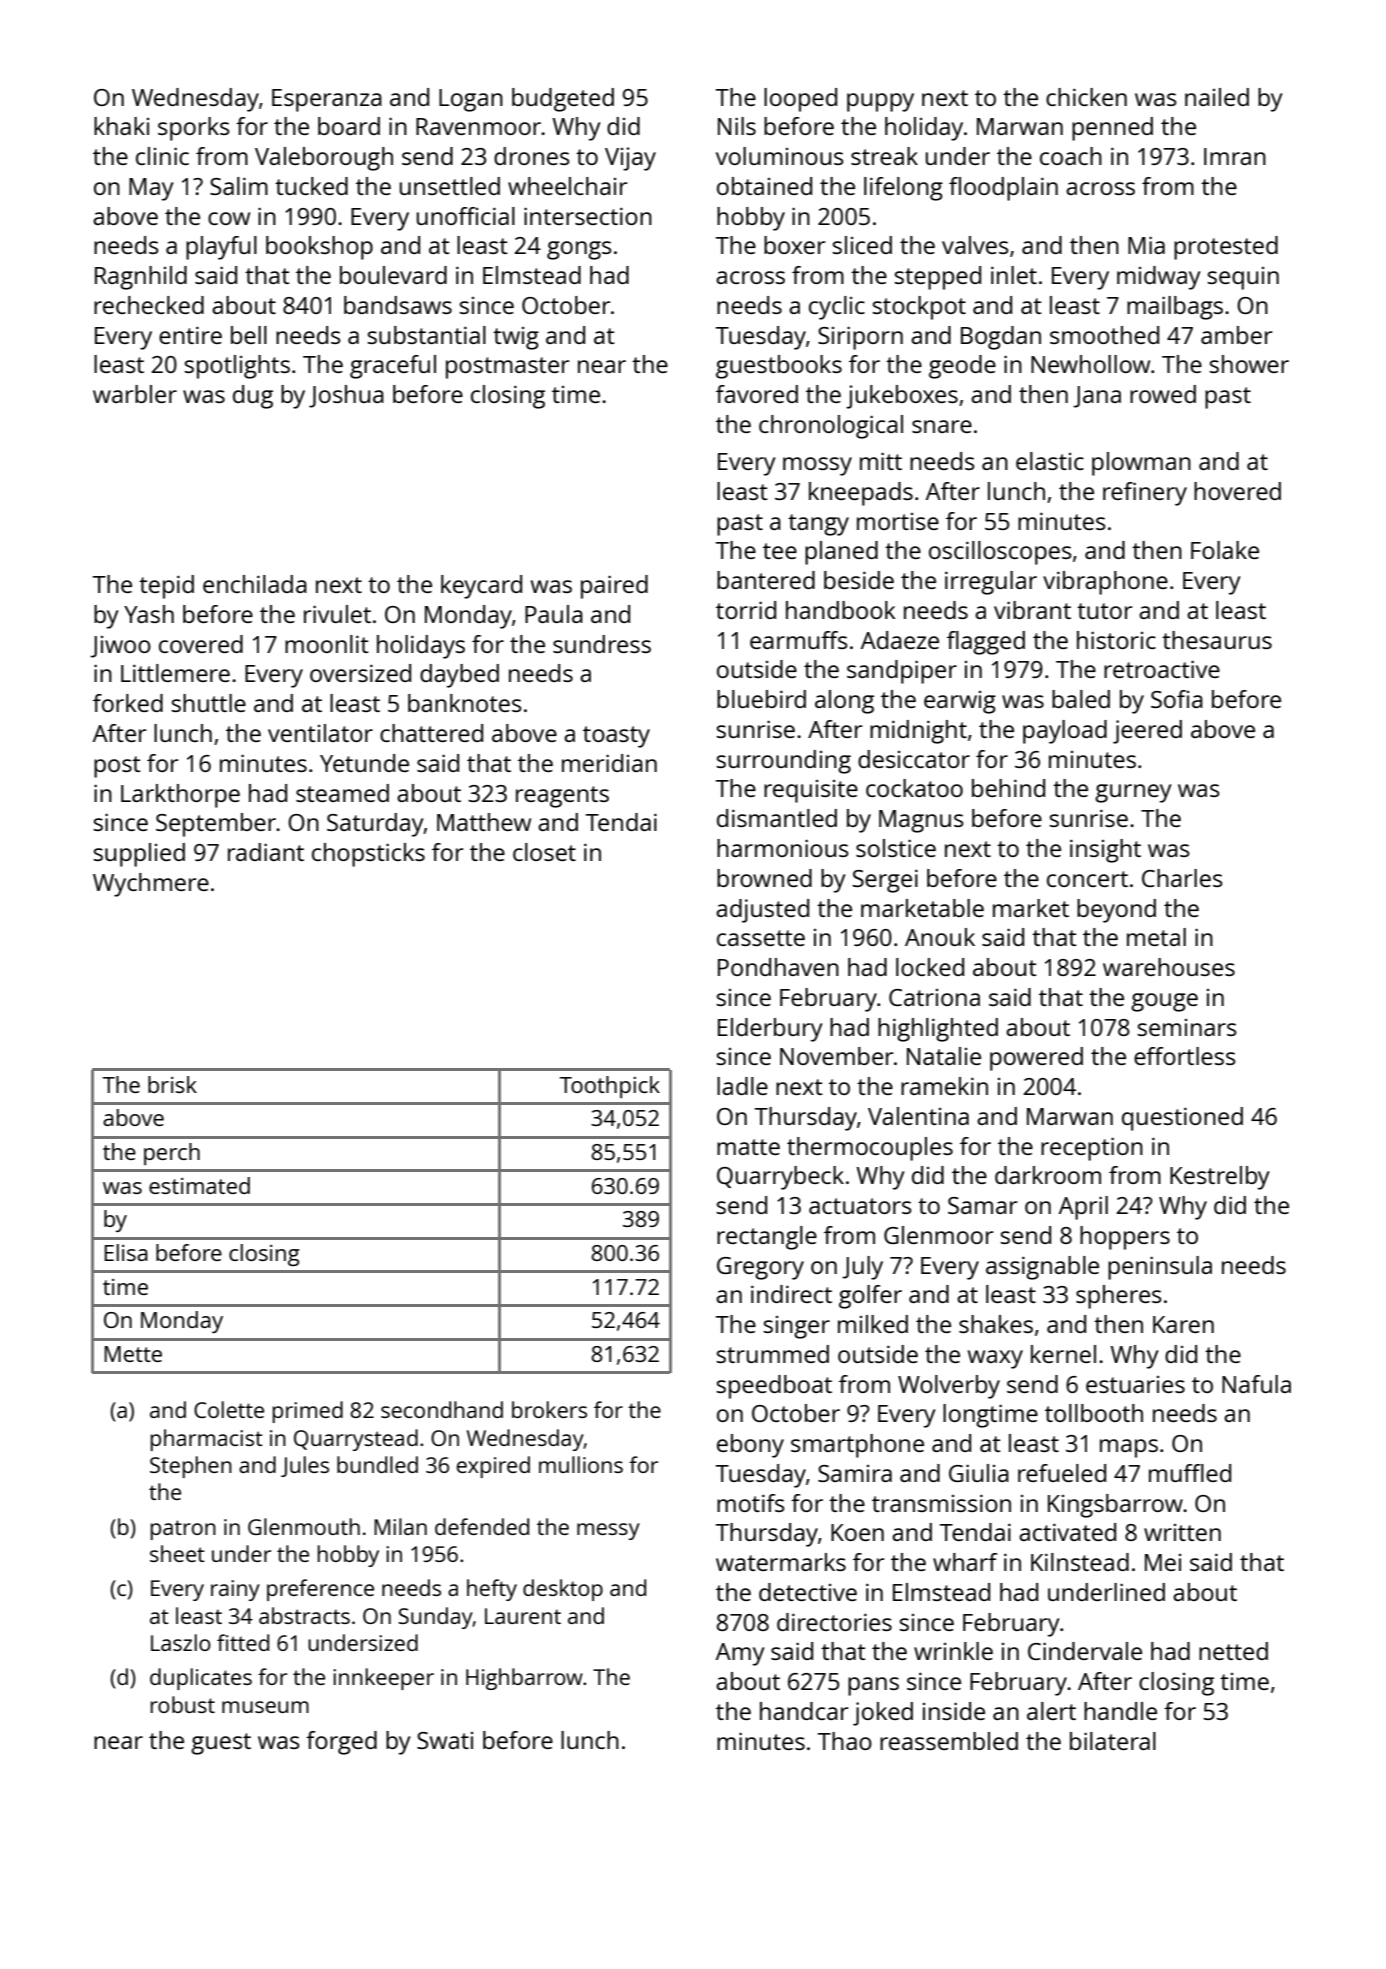  I want to click on vibraphone, so click(1105, 583).
